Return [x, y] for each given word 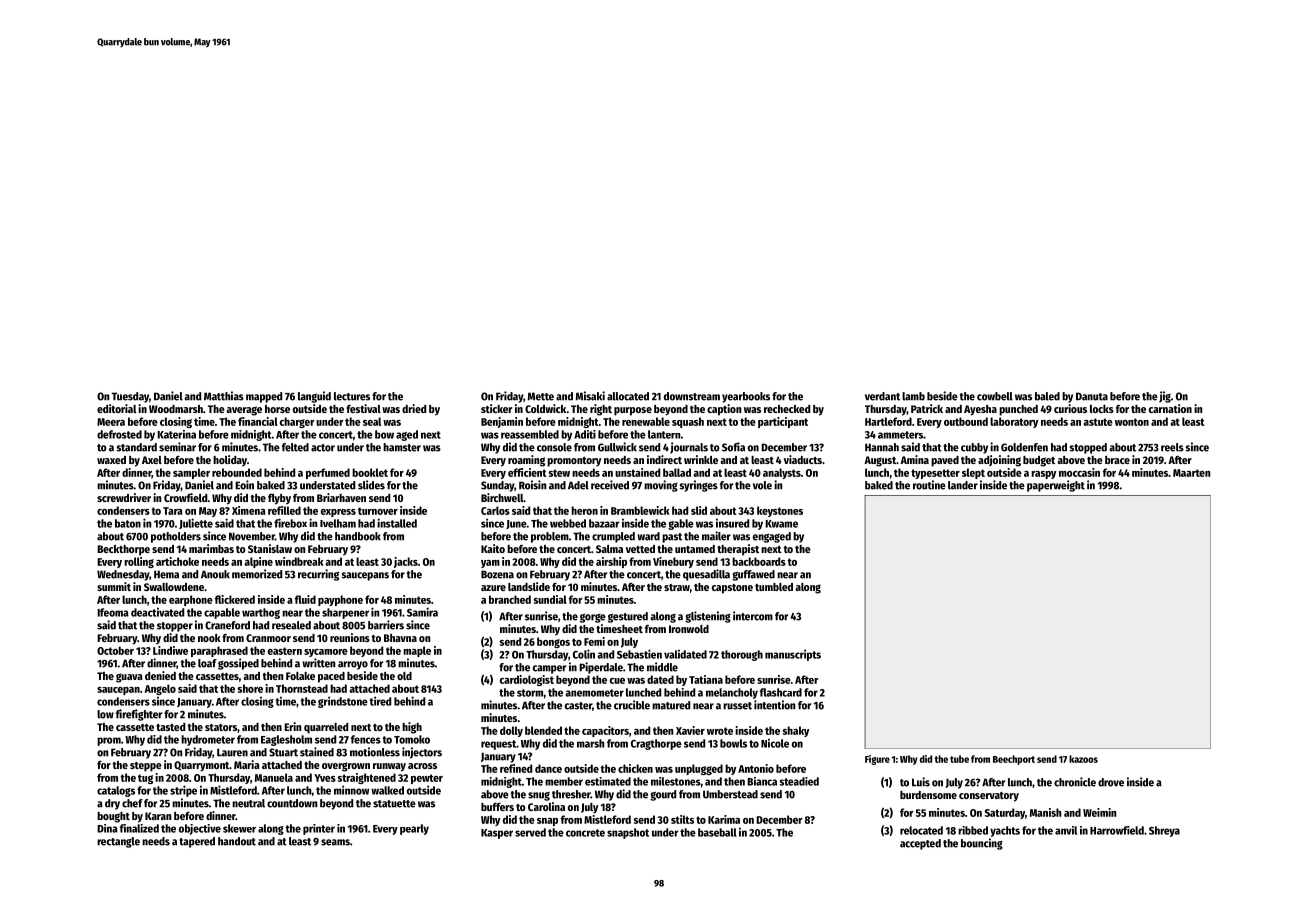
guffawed [753, 575]
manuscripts [793, 655]
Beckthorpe [123, 550]
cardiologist [527, 680]
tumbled [774, 587]
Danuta [1092, 396]
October [115, 650]
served [530, 832]
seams [335, 842]
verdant [882, 396]
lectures [352, 396]
